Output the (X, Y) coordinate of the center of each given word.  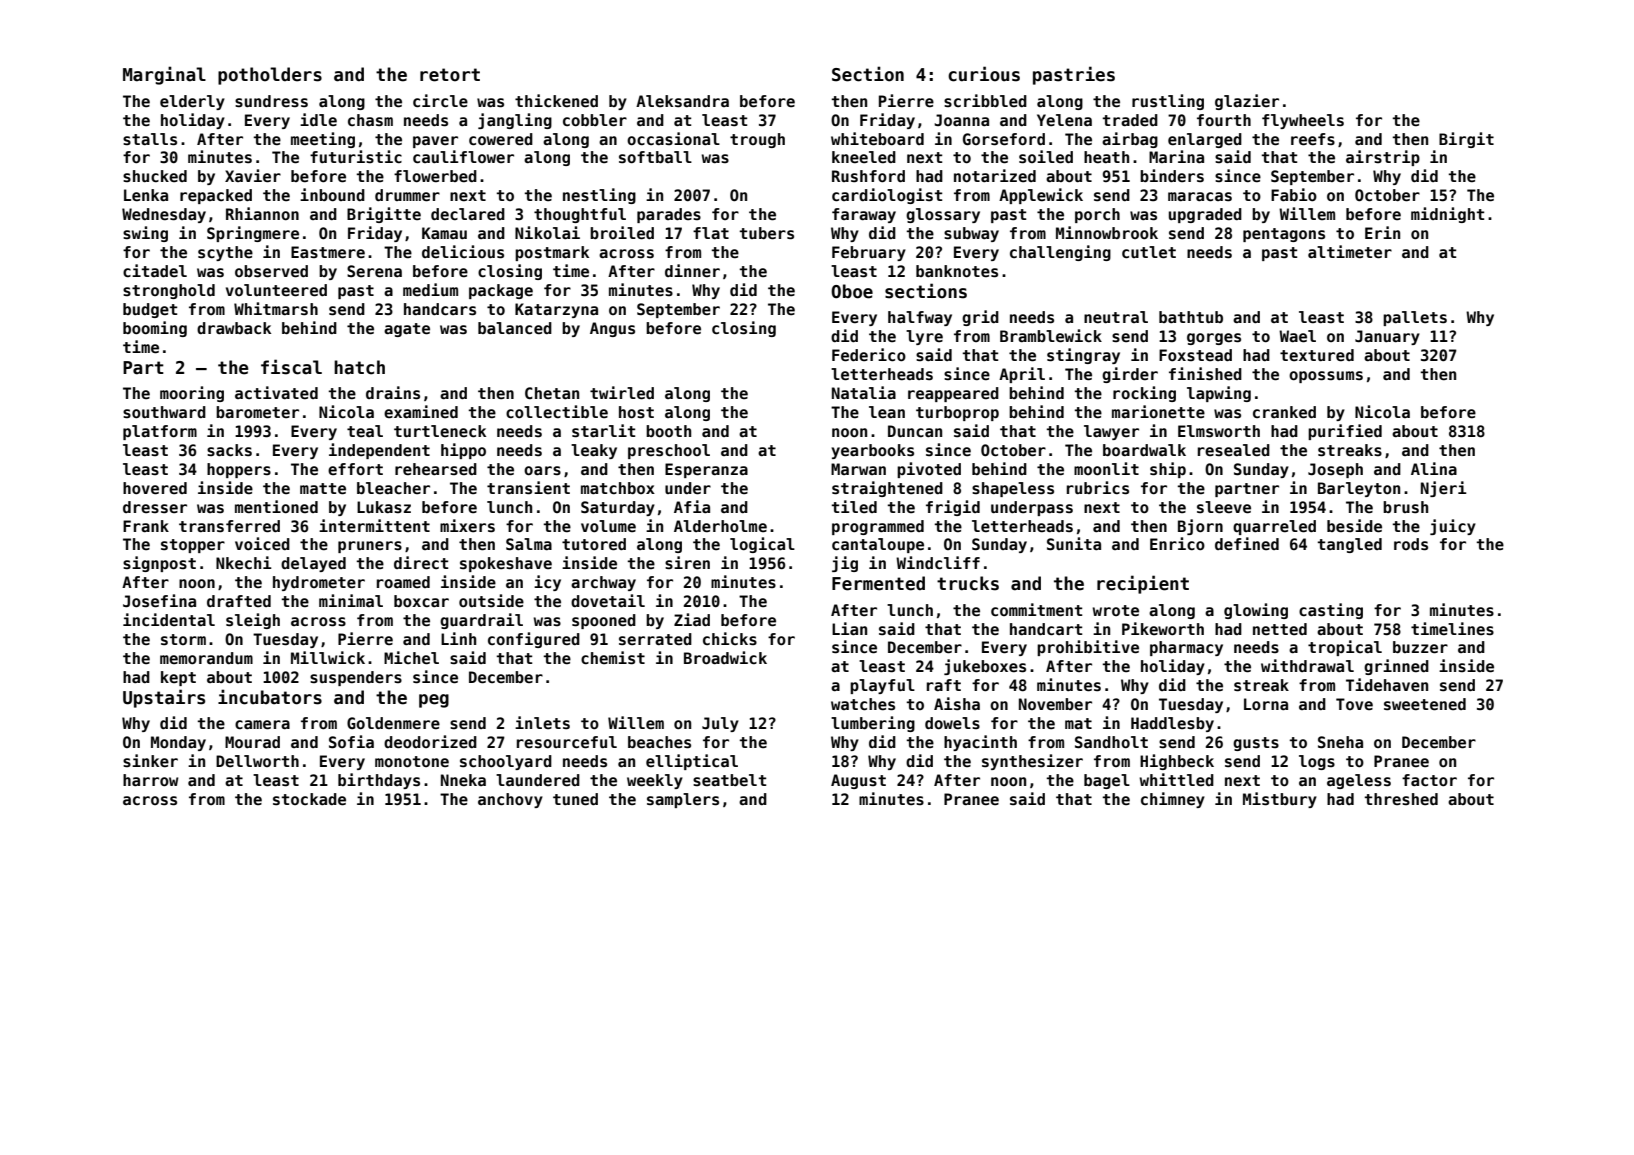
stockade (309, 799)
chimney (1173, 800)
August (858, 781)
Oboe (852, 291)
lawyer (1111, 432)
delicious (463, 252)
